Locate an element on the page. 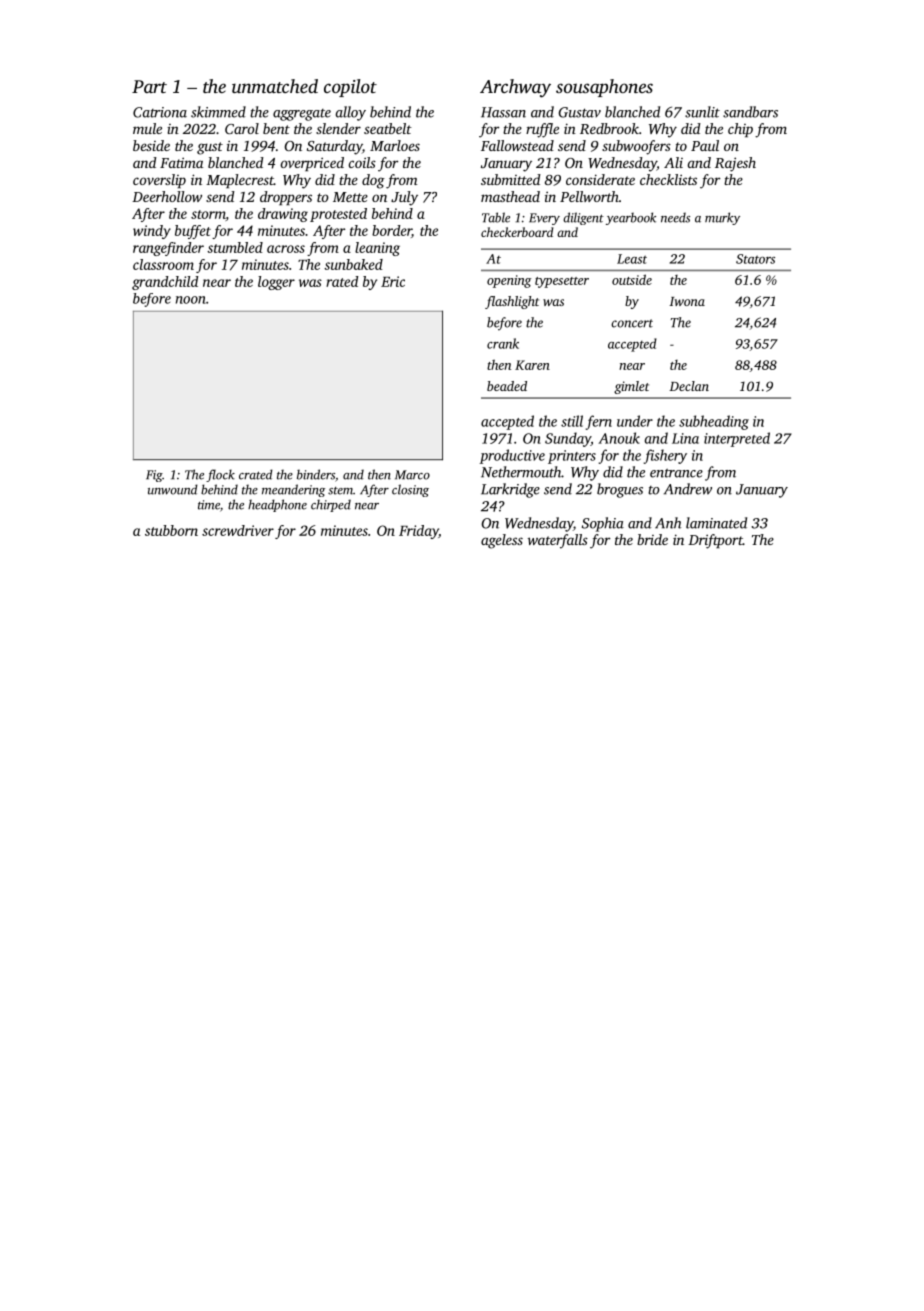  crank is located at coordinates (503, 343).
